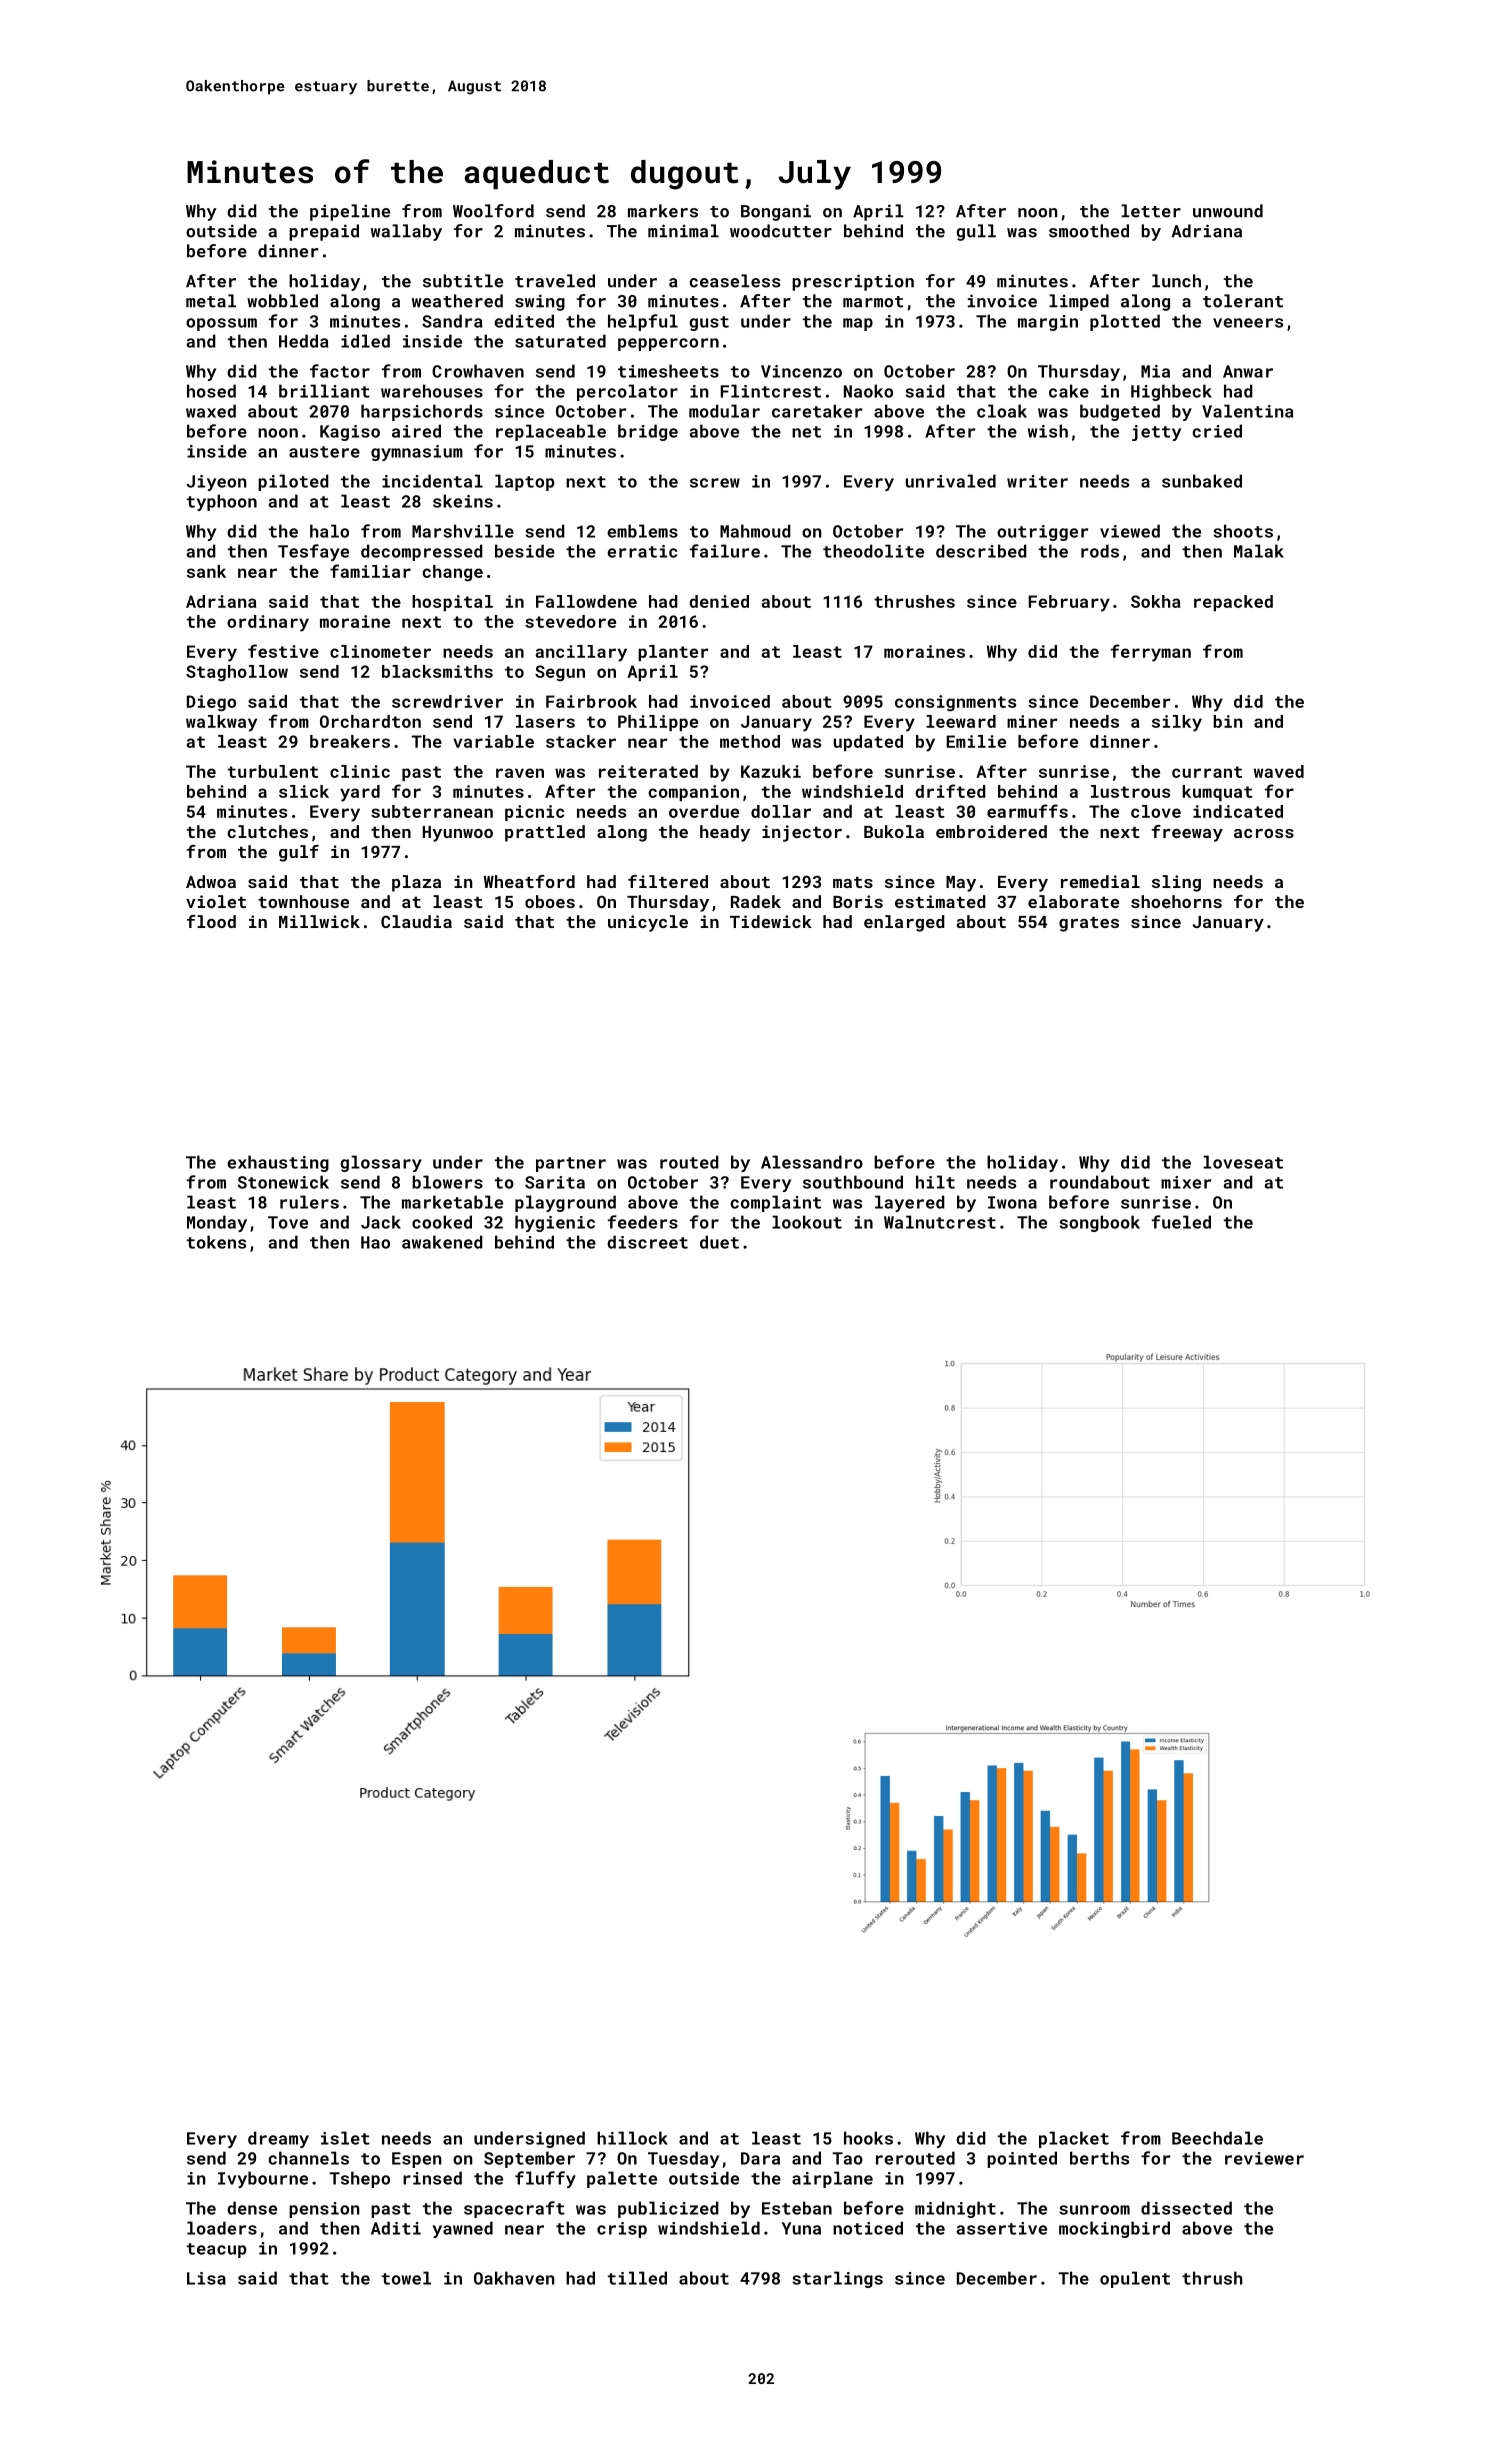 This page has height=2464, width=1496. Describe the element at coordinates (1186, 1182) in the page. I see `mixer` at that location.
